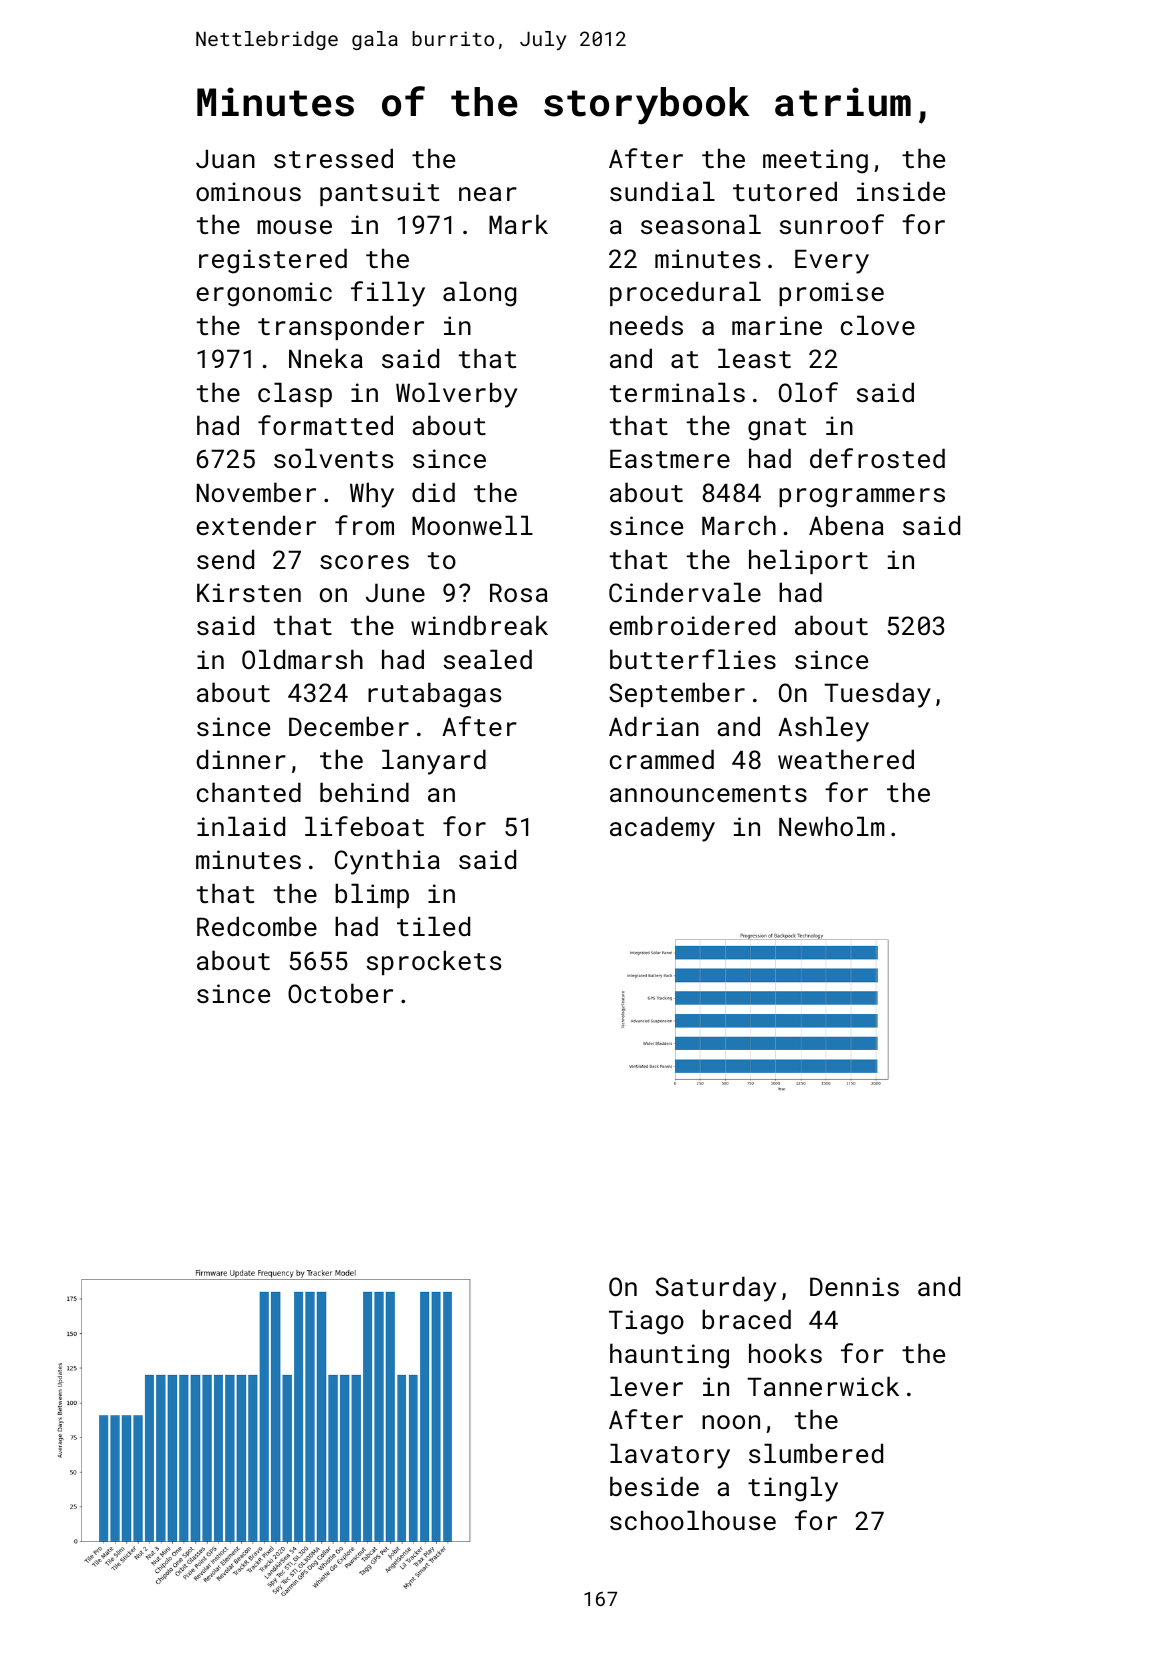 This screenshot has height=1654, width=1165. I want to click on sprockets, so click(434, 962).
